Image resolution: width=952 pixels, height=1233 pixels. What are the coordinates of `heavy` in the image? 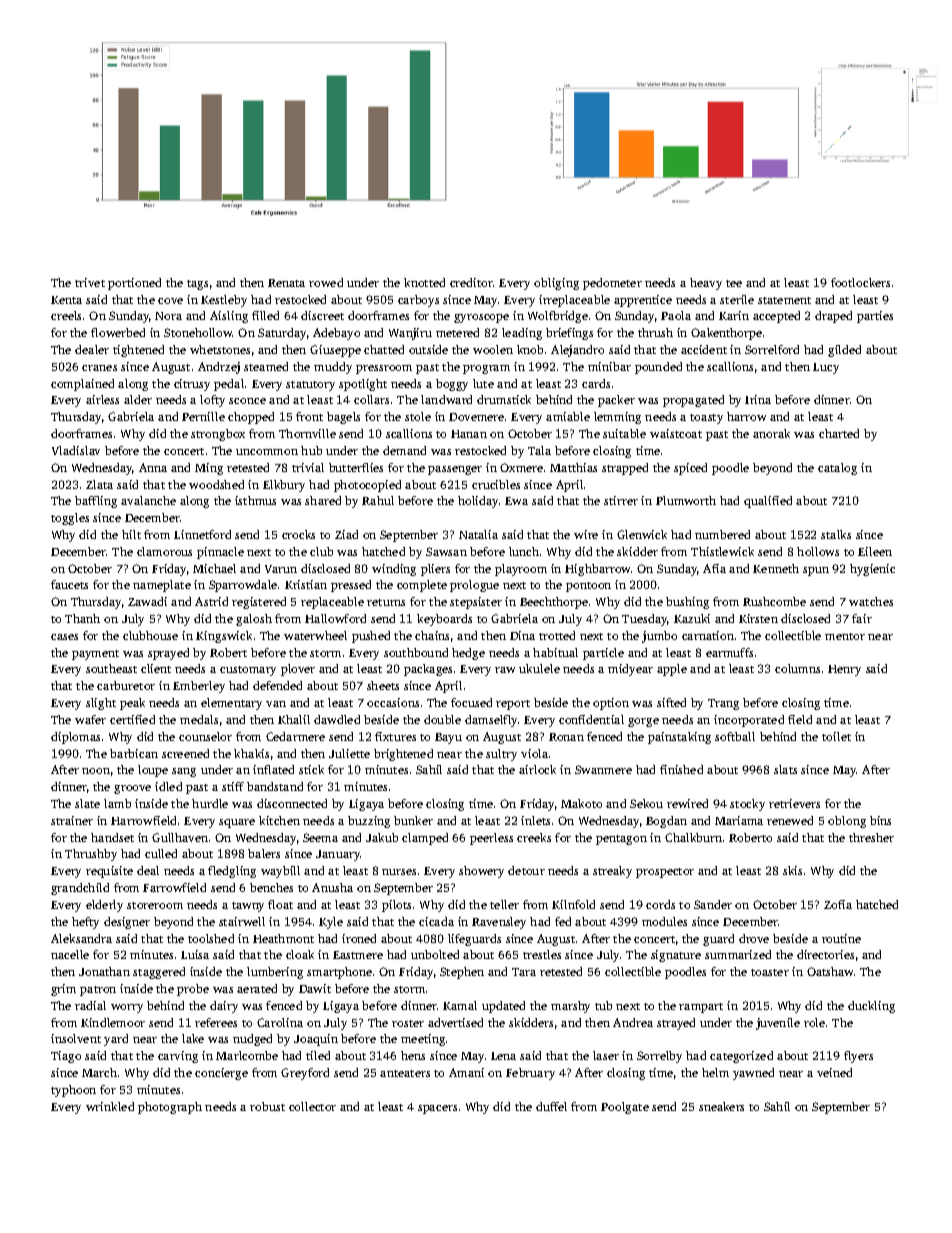 It's located at (706, 284).
